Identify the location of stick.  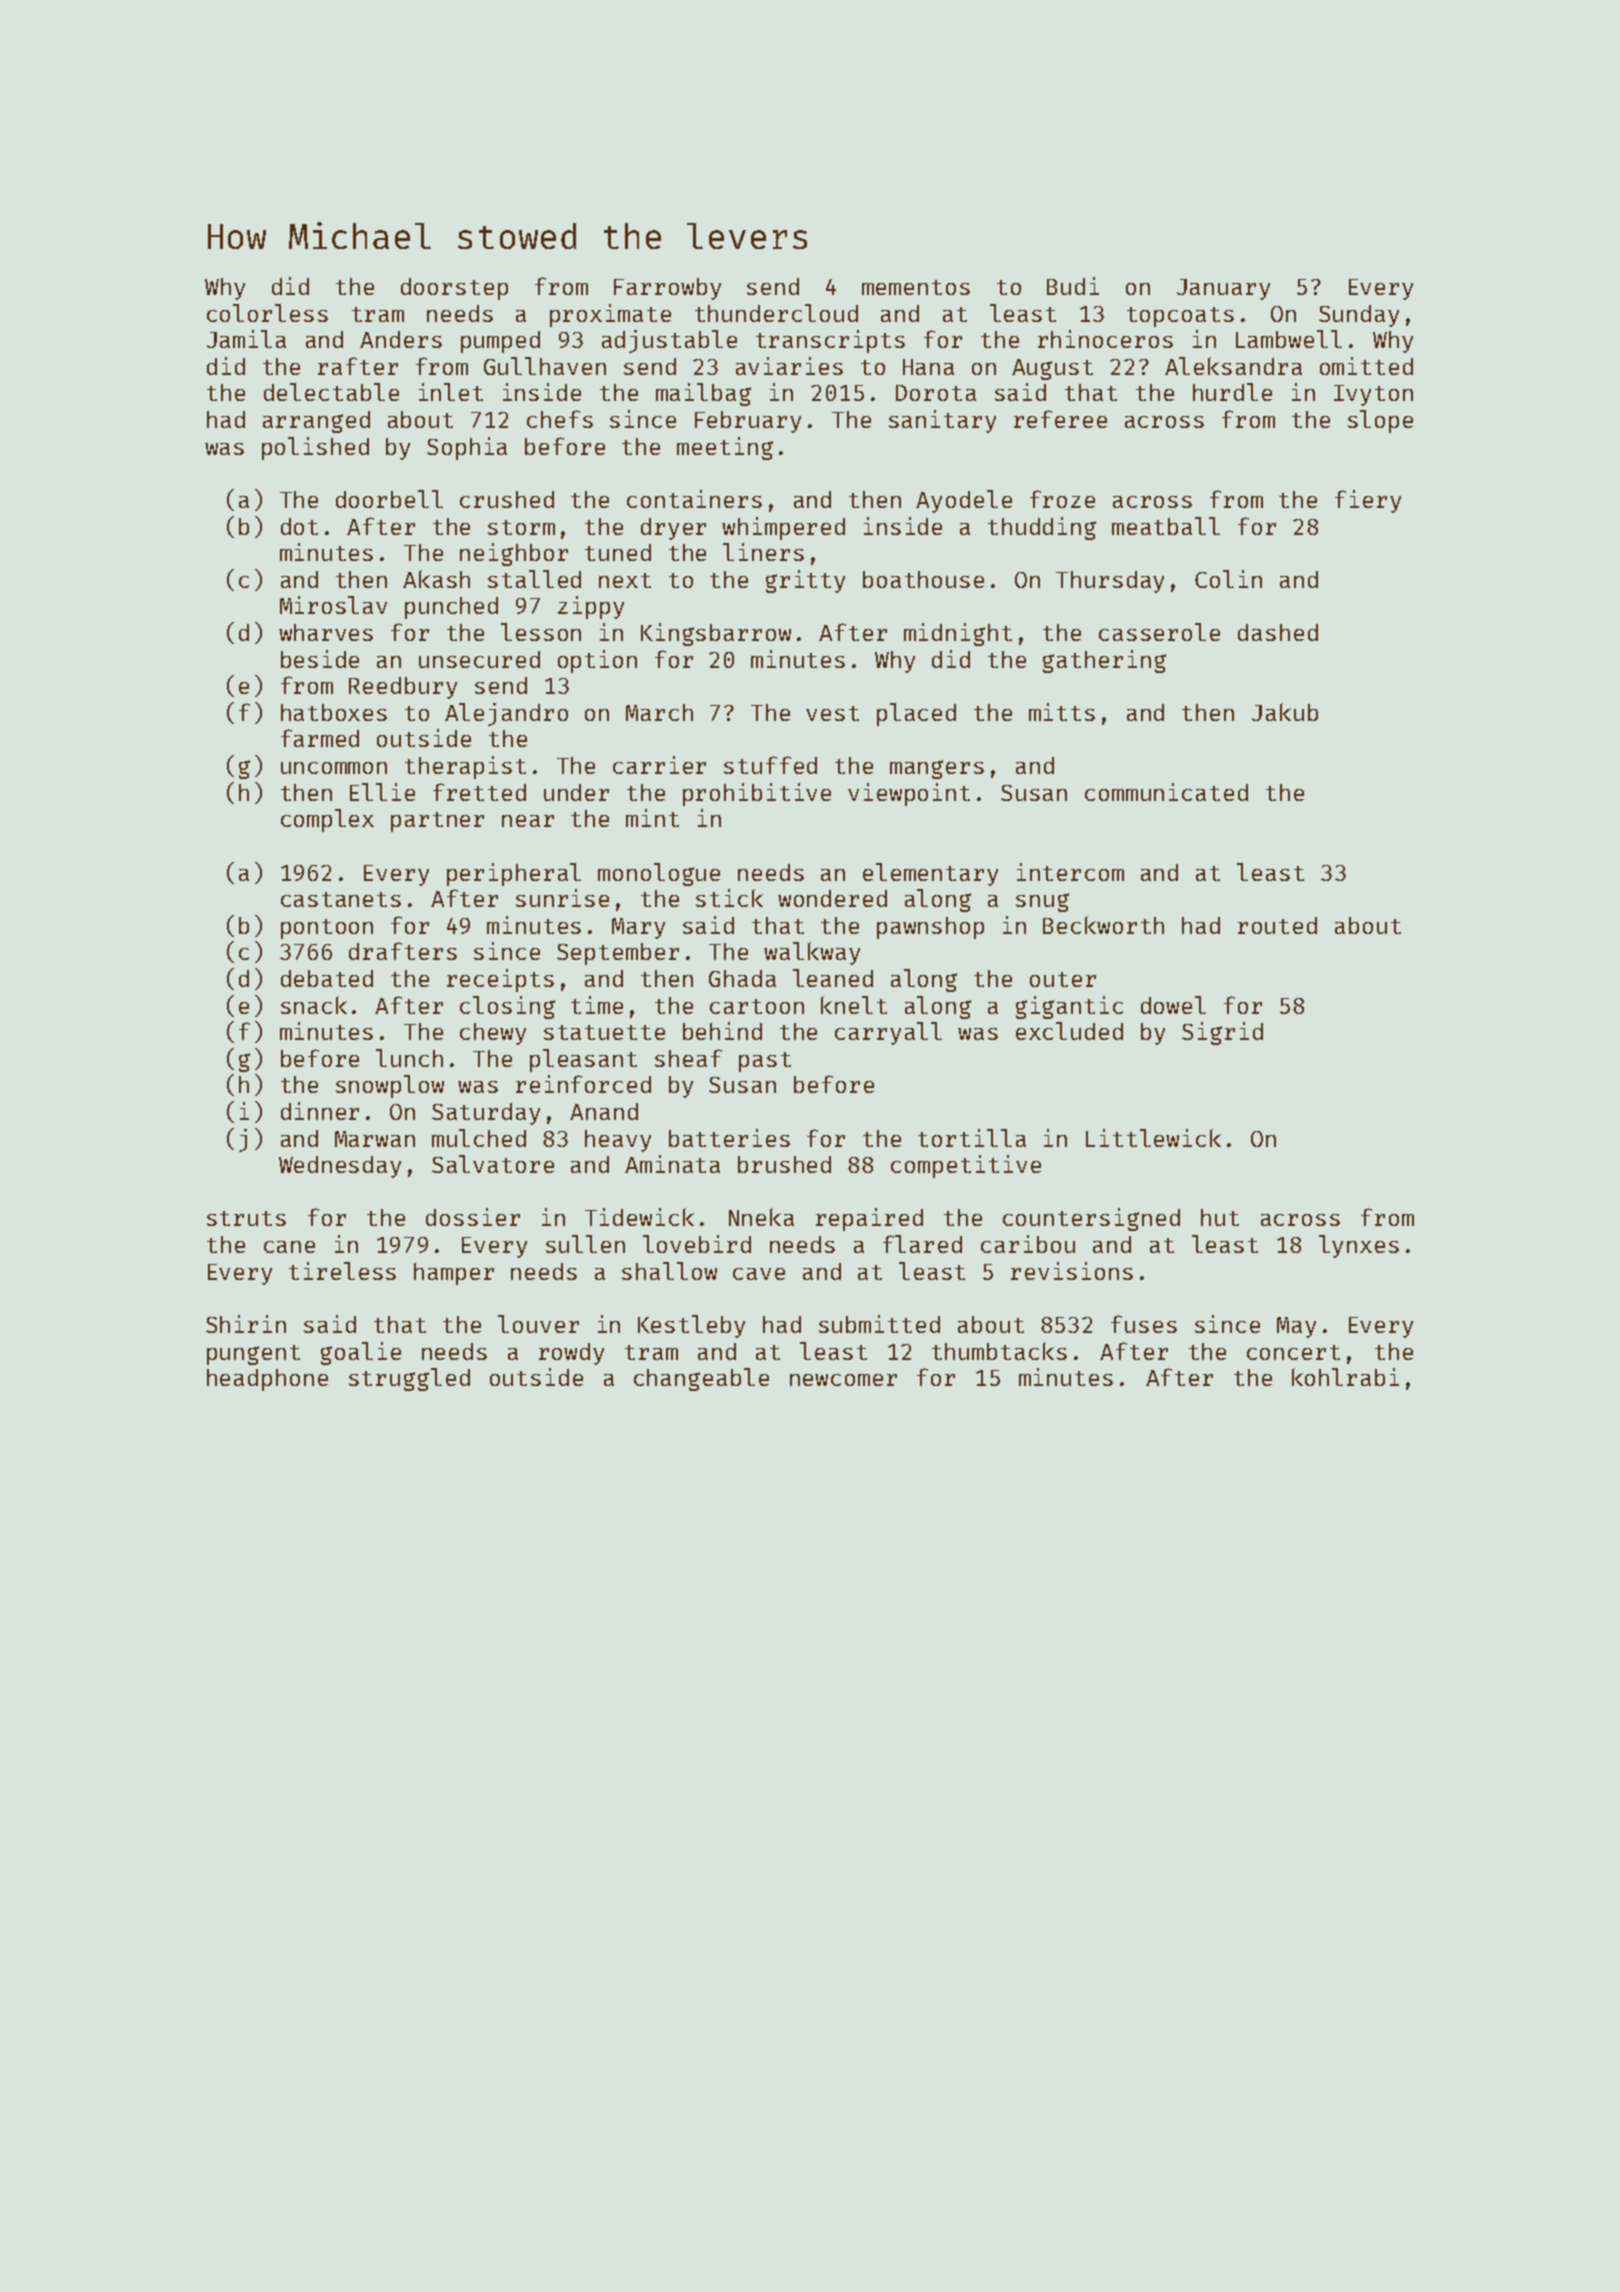
(729, 898).
